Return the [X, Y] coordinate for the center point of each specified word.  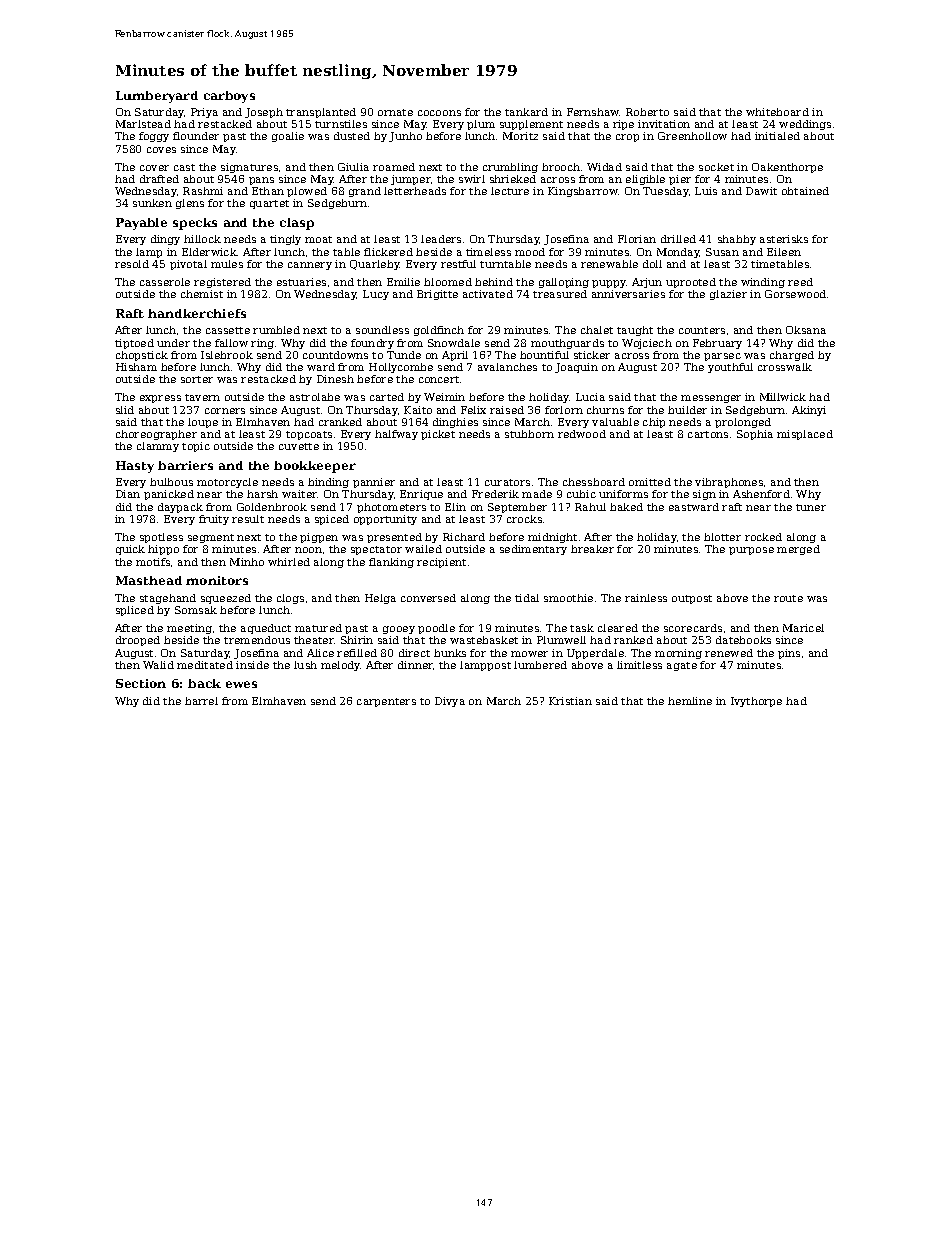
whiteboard [777, 112]
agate [682, 666]
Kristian [570, 701]
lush [305, 665]
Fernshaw [593, 112]
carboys [229, 97]
